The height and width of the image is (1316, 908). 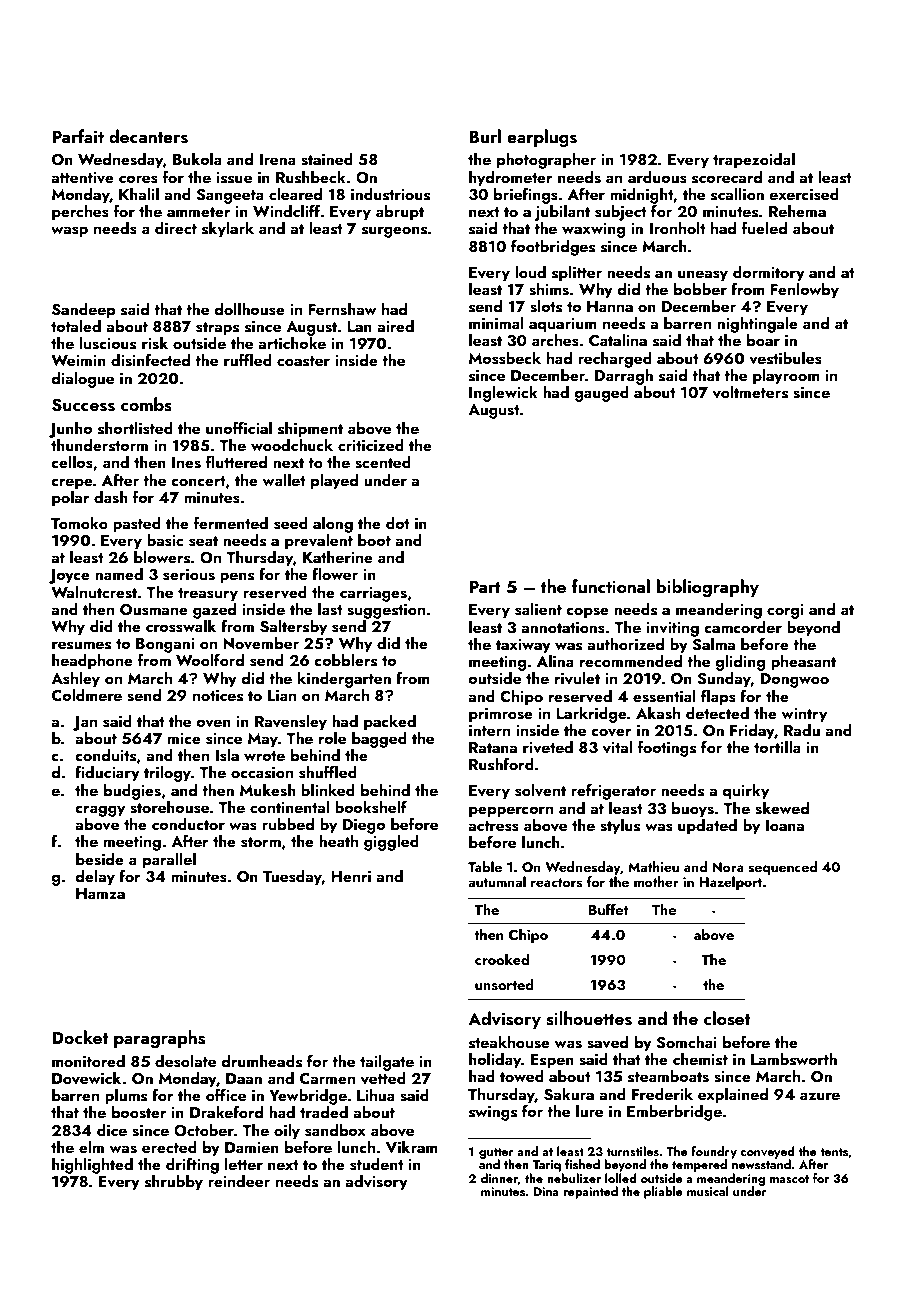 I want to click on functional, so click(x=611, y=586).
